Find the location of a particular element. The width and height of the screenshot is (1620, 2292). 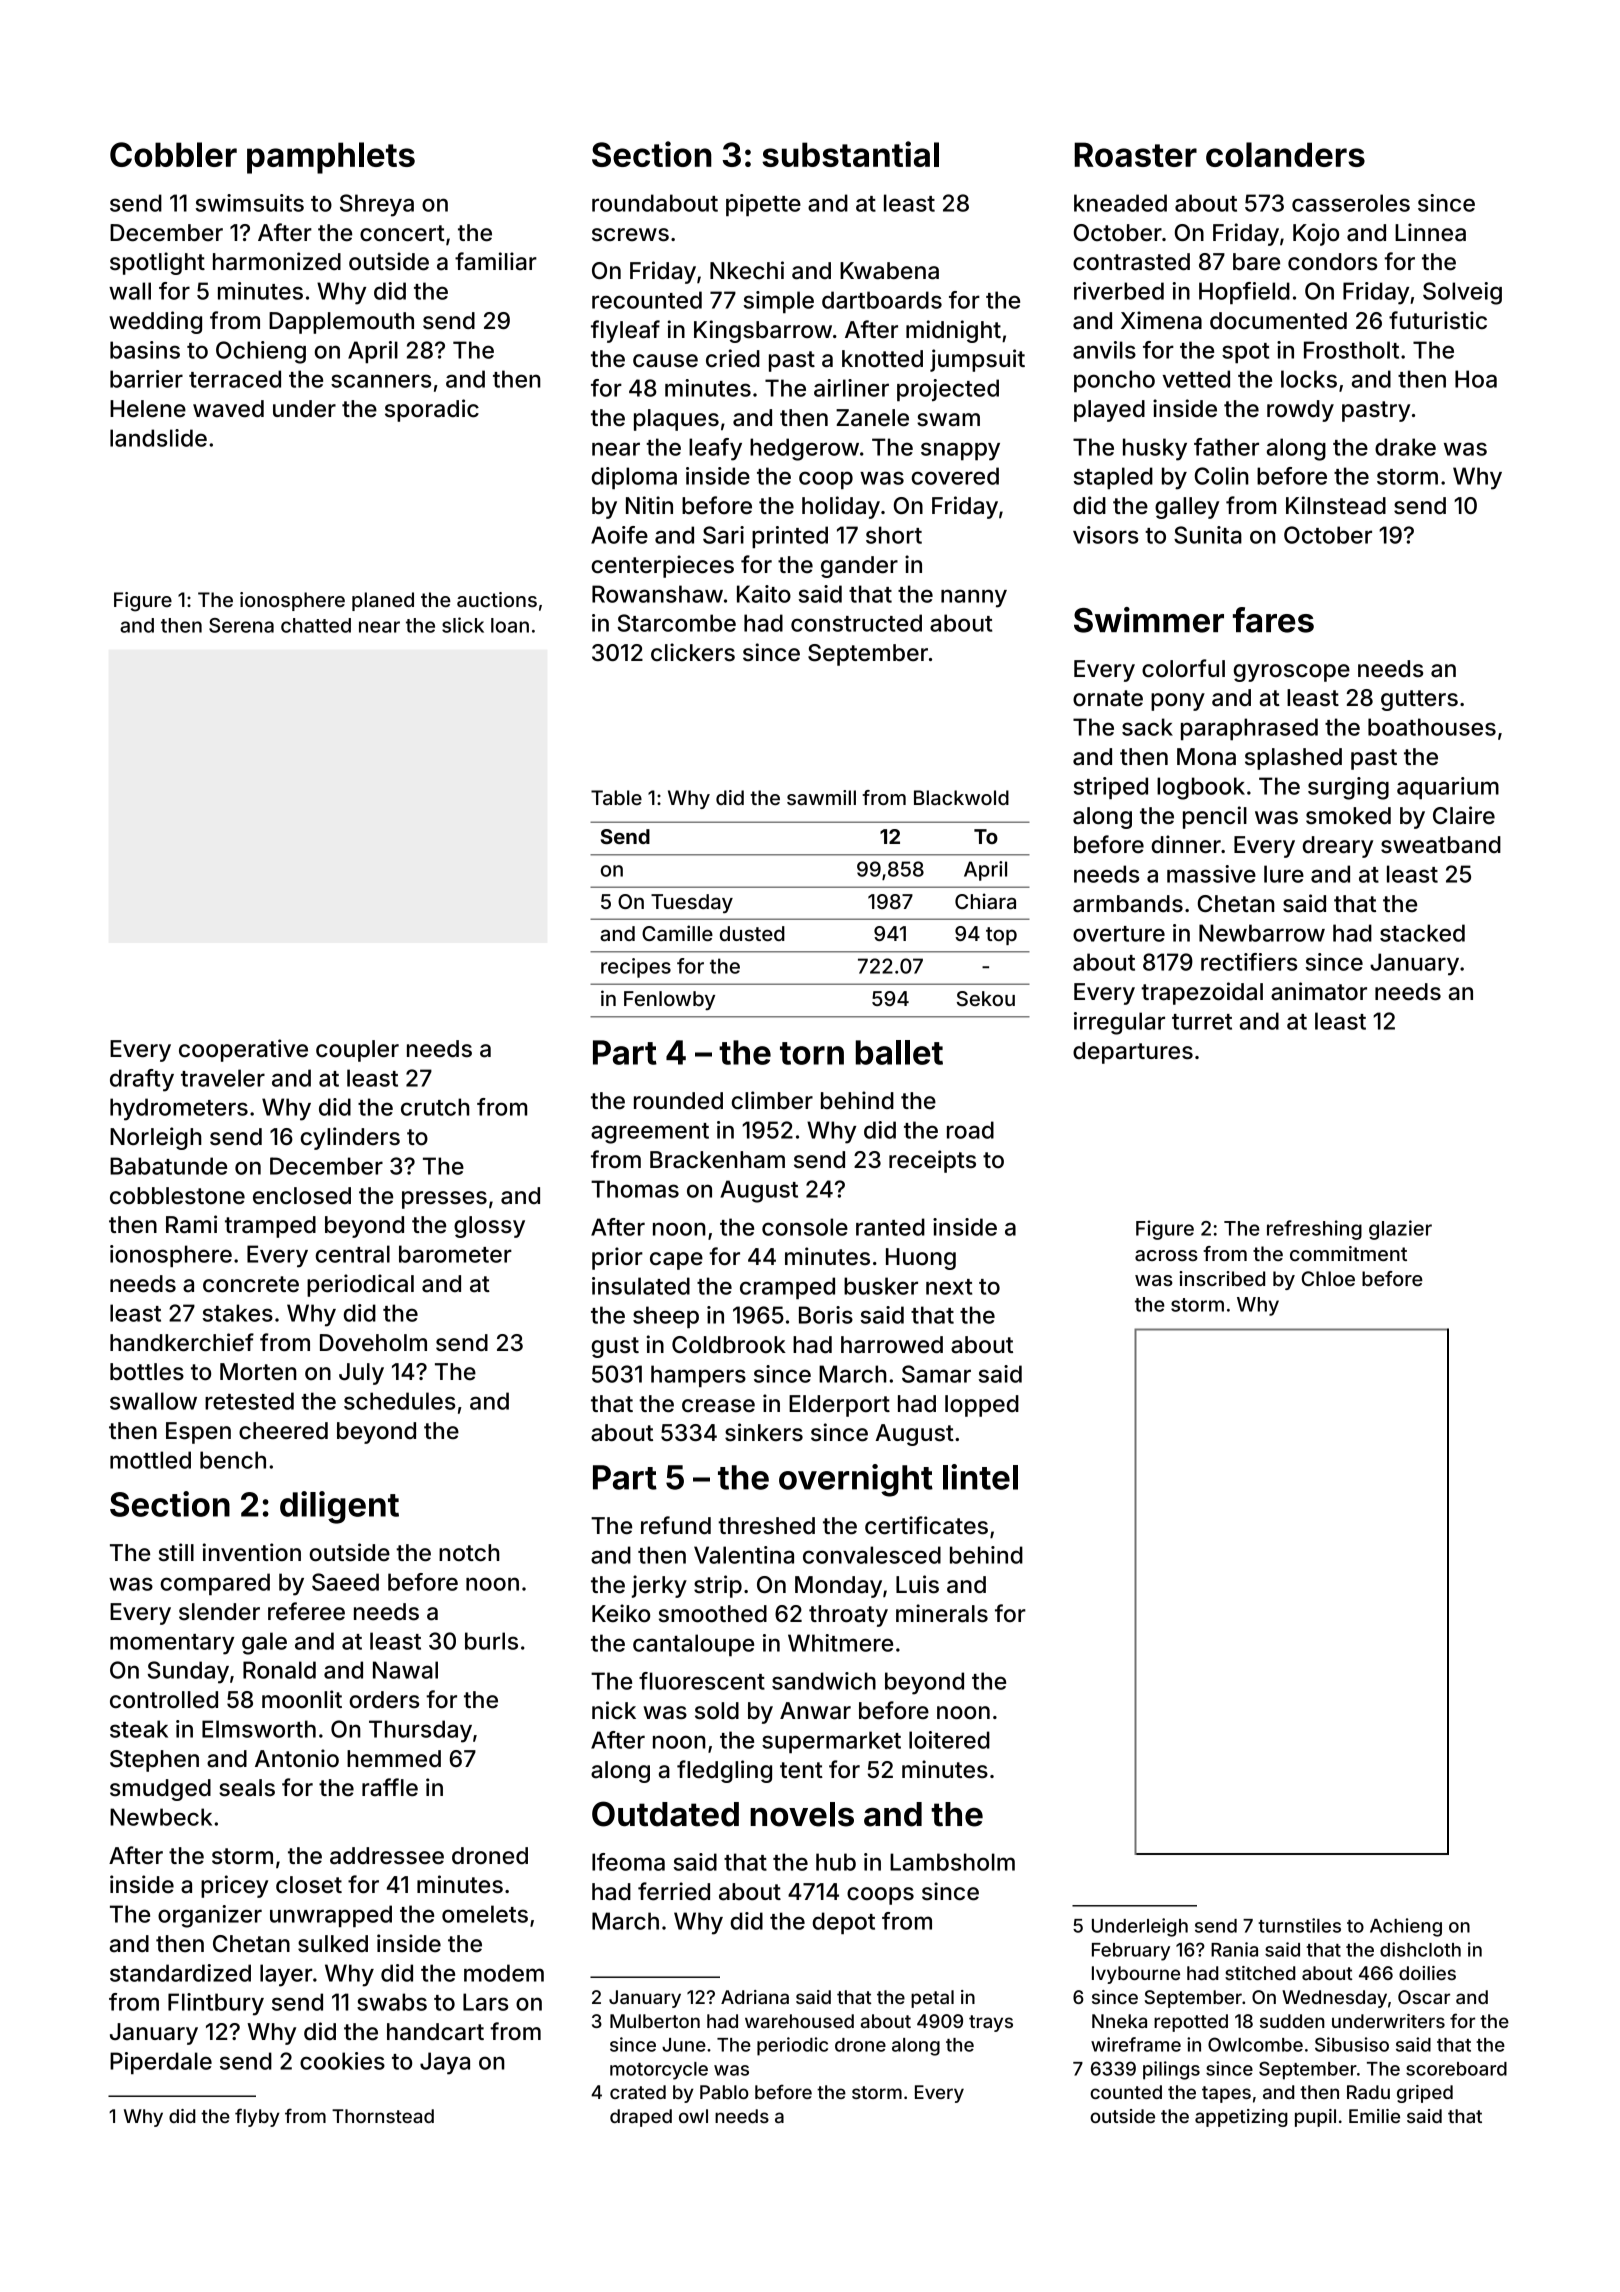

colanders is located at coordinates (1285, 154).
